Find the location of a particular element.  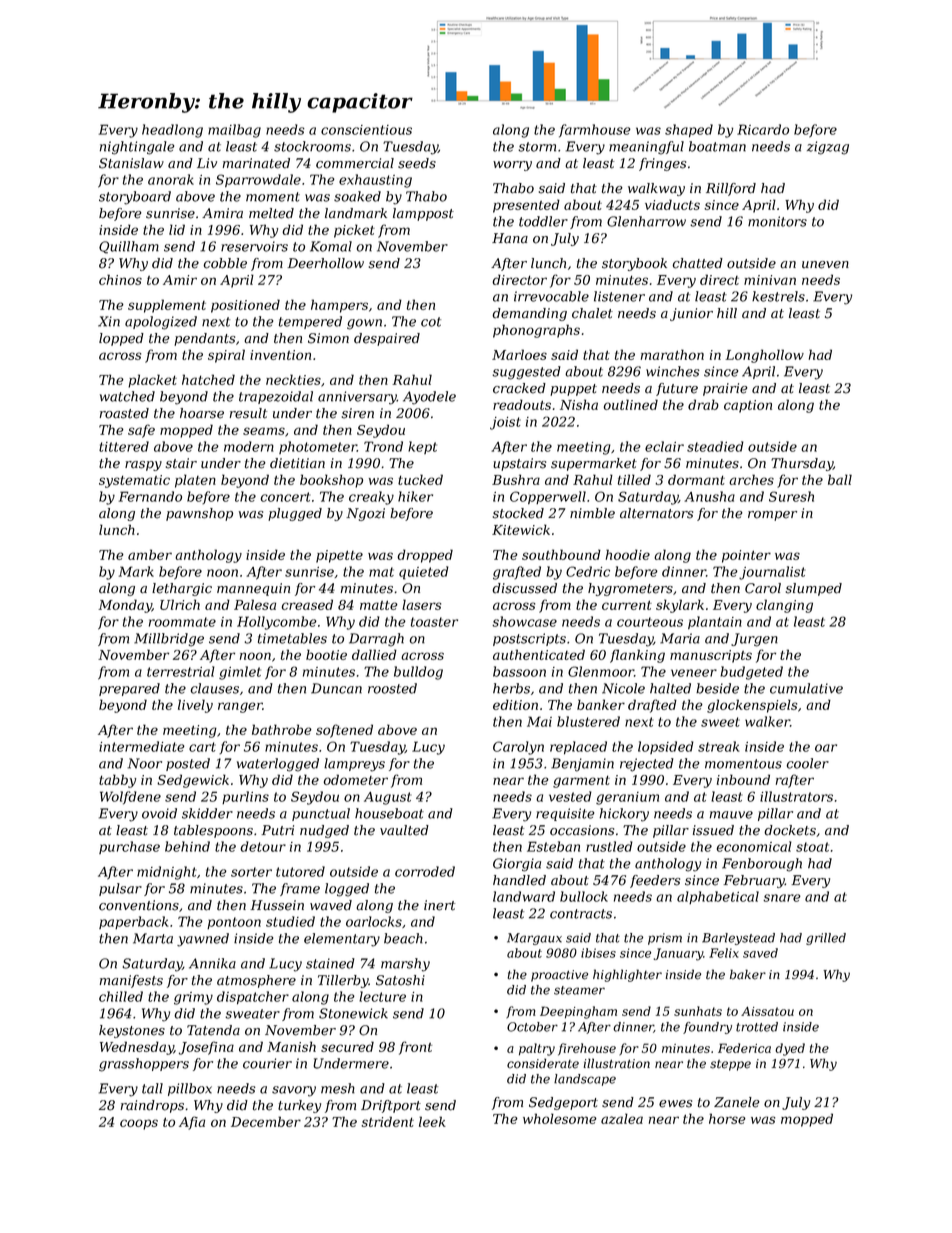

Marta is located at coordinates (153, 938).
